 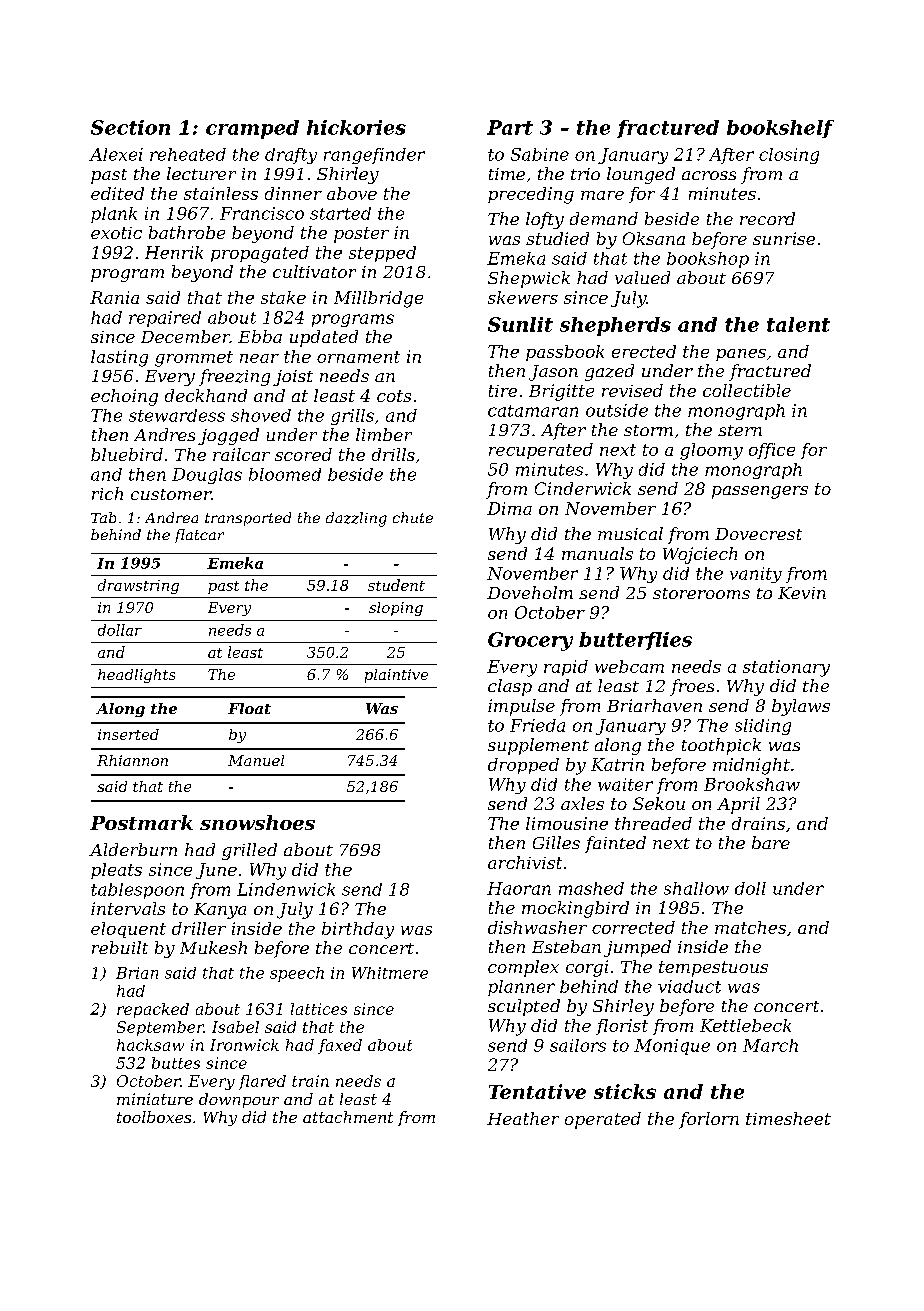 I want to click on above, so click(x=352, y=193).
